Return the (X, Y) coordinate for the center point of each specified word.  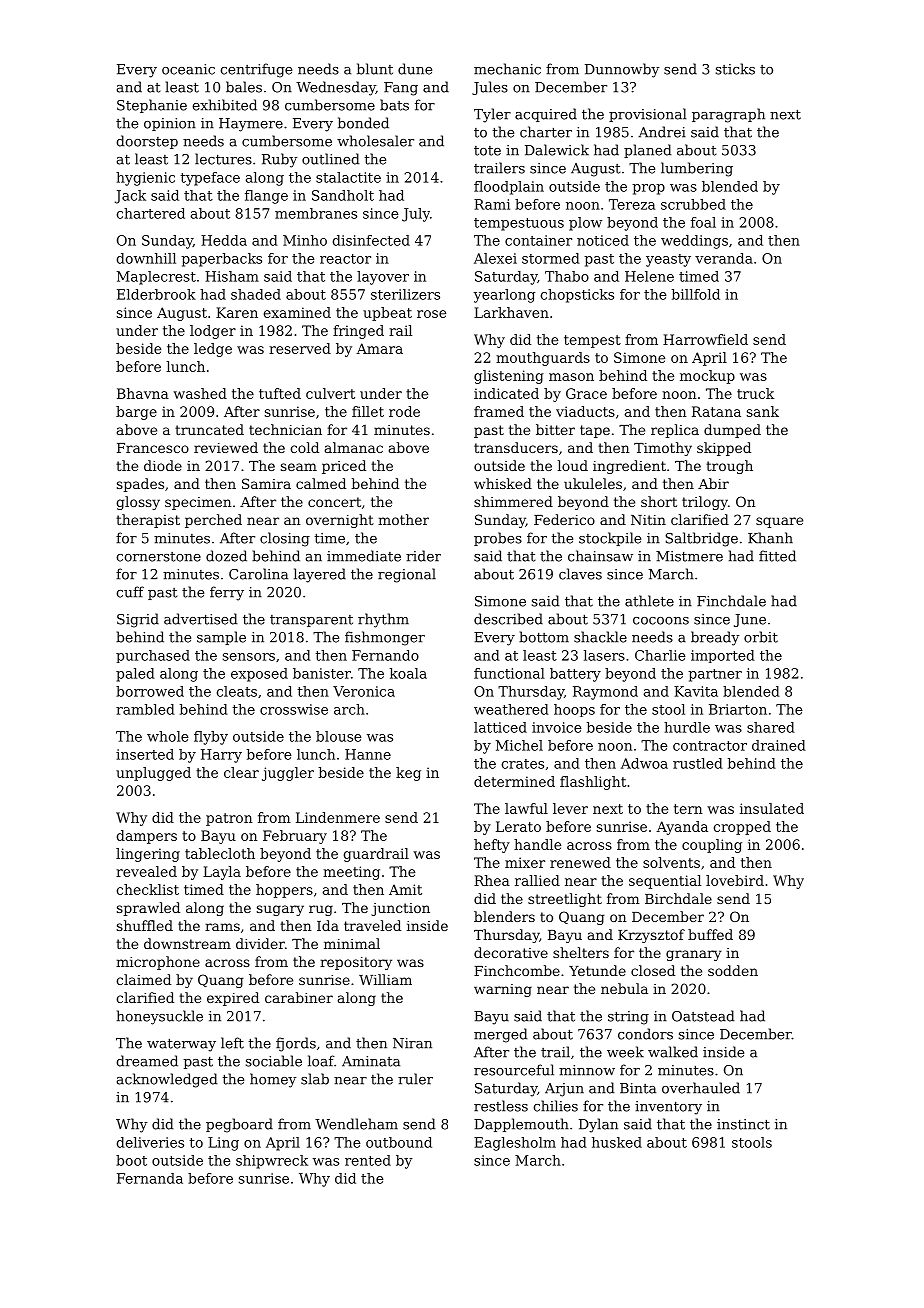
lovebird (735, 880)
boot (131, 1160)
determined (514, 781)
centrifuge (256, 70)
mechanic (507, 69)
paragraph (728, 115)
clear (241, 772)
